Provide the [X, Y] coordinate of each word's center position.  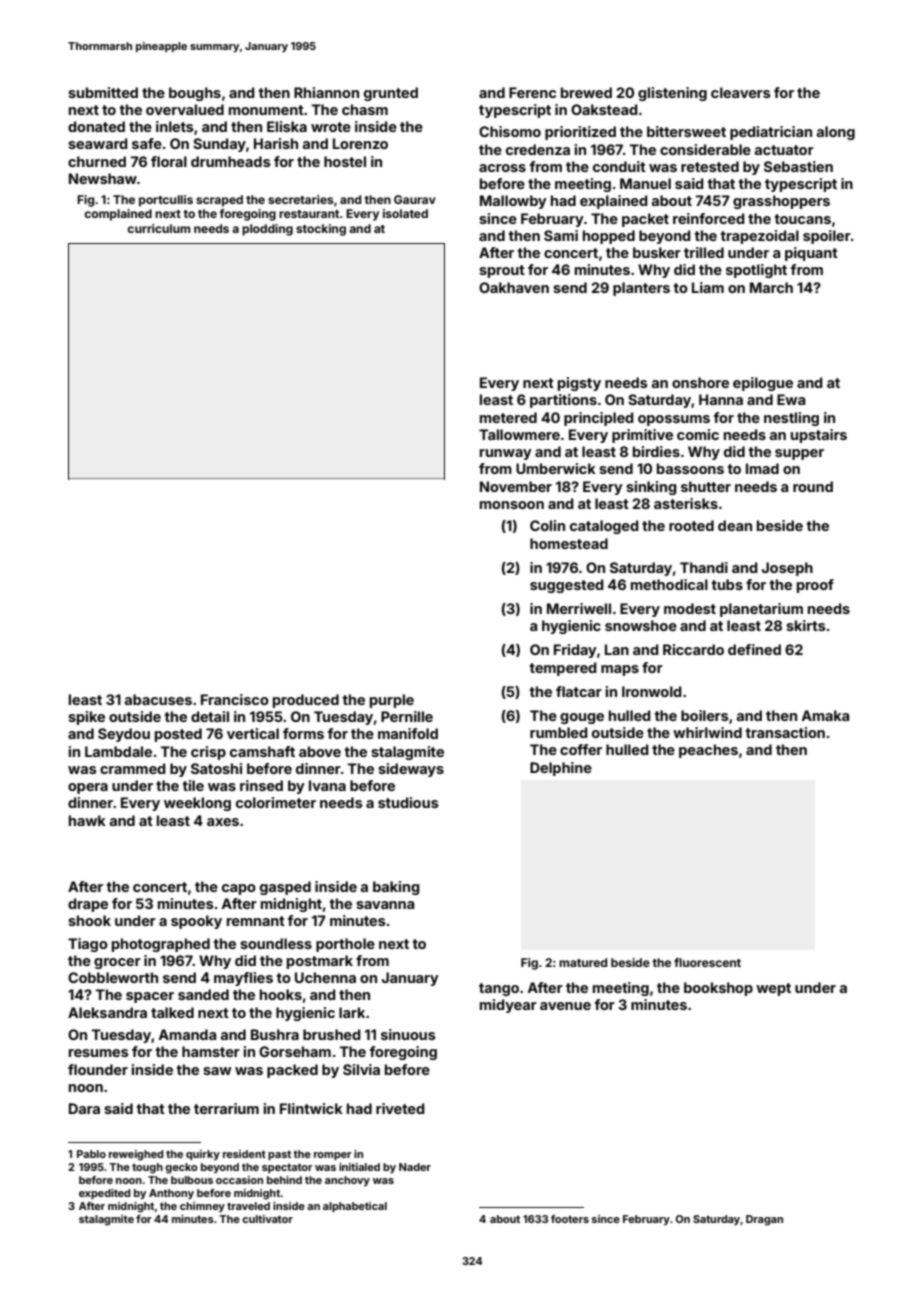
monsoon [512, 505]
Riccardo [693, 649]
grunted [391, 94]
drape [88, 905]
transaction [785, 732]
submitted [103, 92]
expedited [104, 1194]
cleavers [741, 92]
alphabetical [355, 1207]
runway [506, 454]
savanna [385, 905]
